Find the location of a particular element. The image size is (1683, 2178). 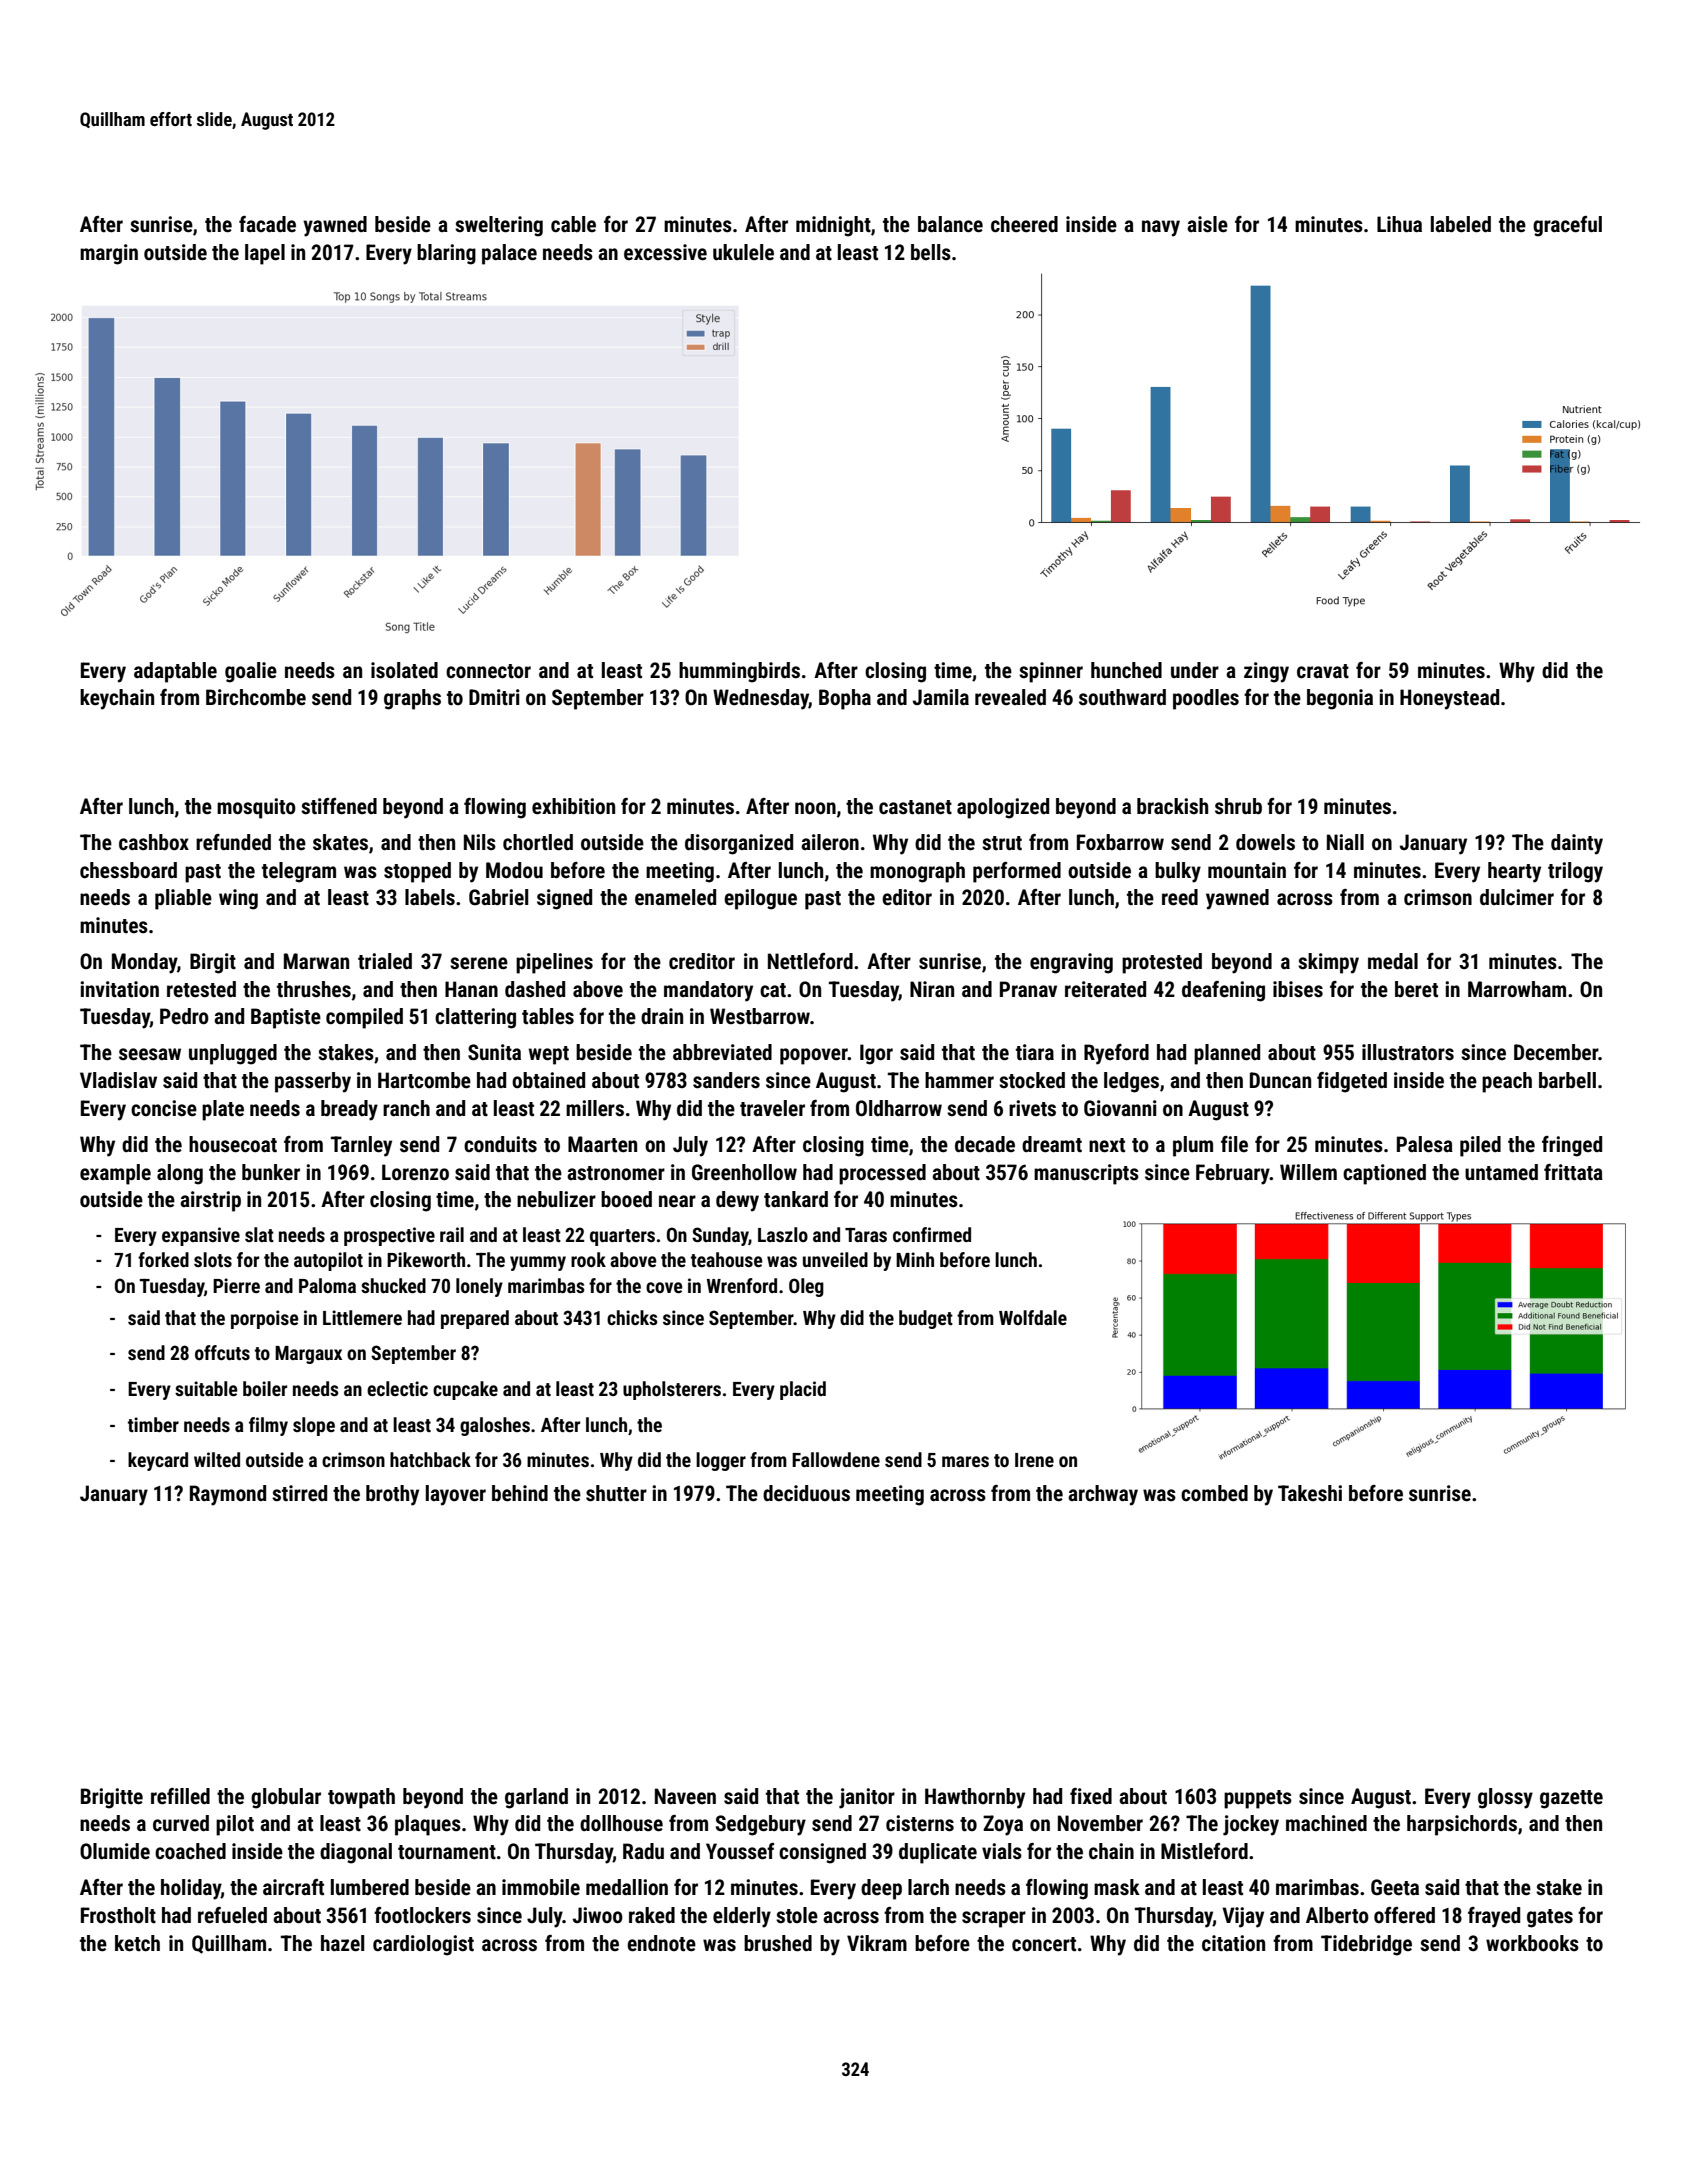

hazel is located at coordinates (342, 1943).
